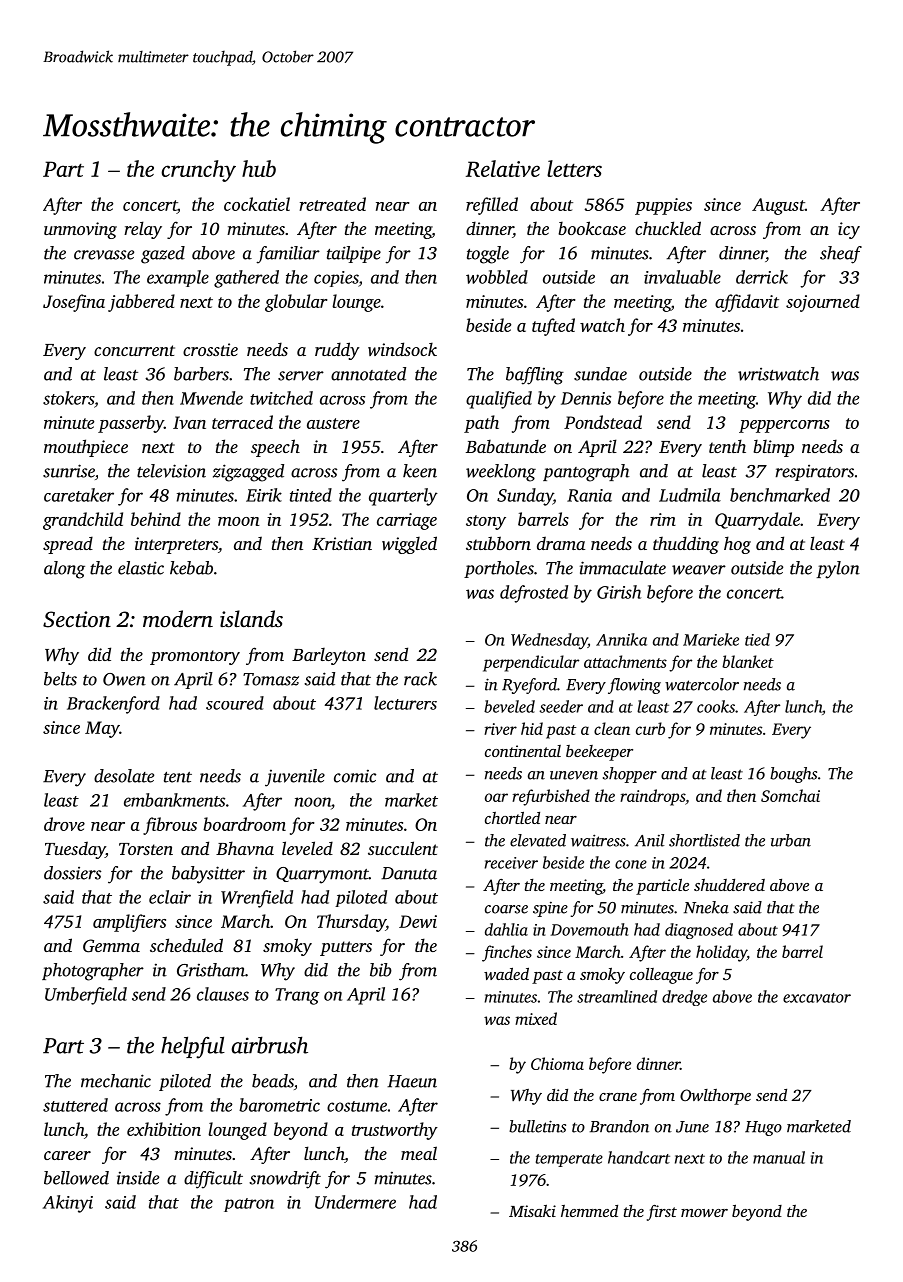  What do you see at coordinates (402, 349) in the document?
I see `windsock` at bounding box center [402, 349].
